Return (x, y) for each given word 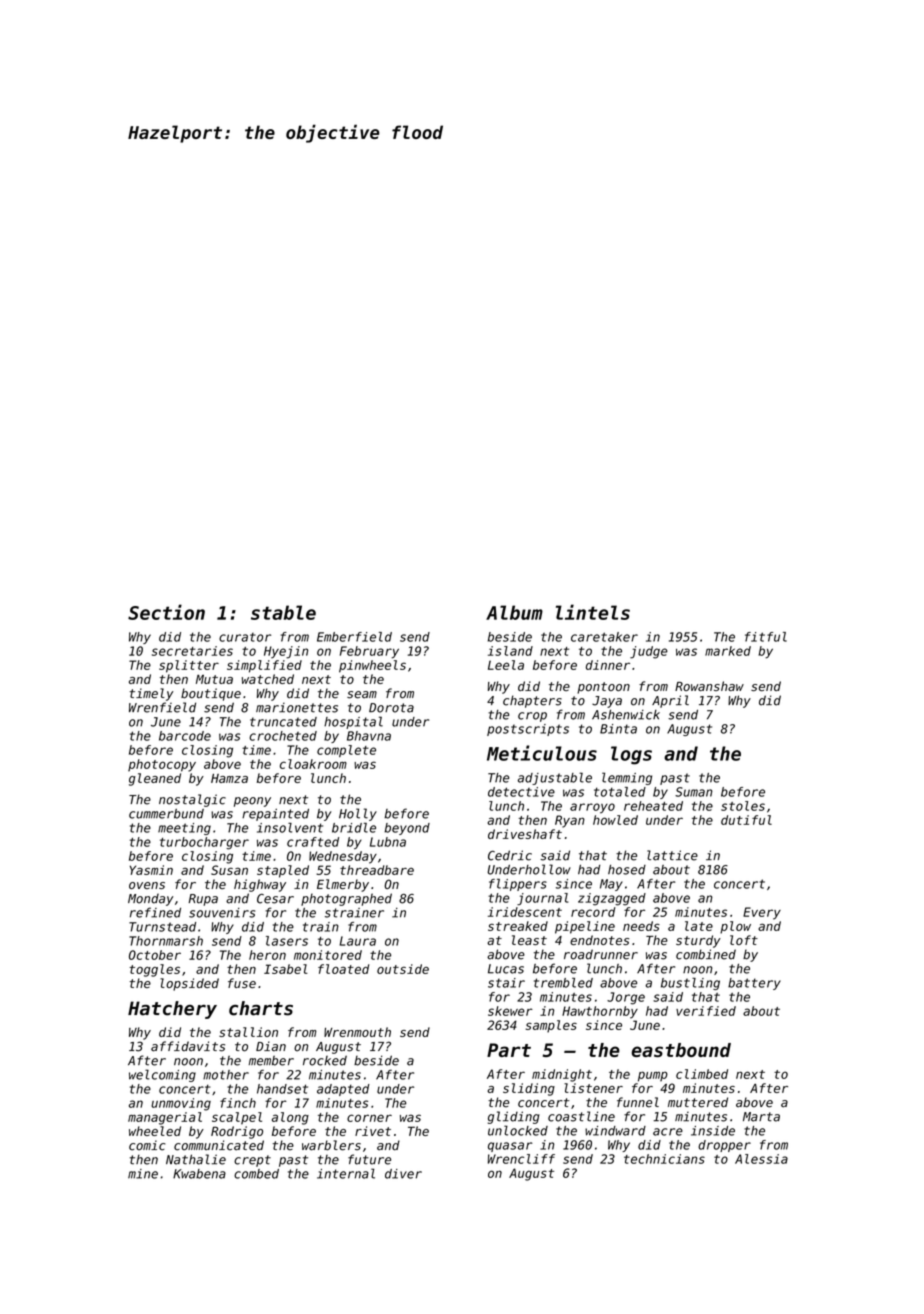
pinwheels (372, 666)
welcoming (162, 1075)
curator (245, 637)
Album (514, 612)
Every (762, 913)
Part (509, 1050)
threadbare (377, 870)
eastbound (681, 1050)
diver (403, 1174)
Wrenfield (162, 707)
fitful (766, 637)
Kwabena (199, 1174)
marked (728, 651)
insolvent (290, 827)
